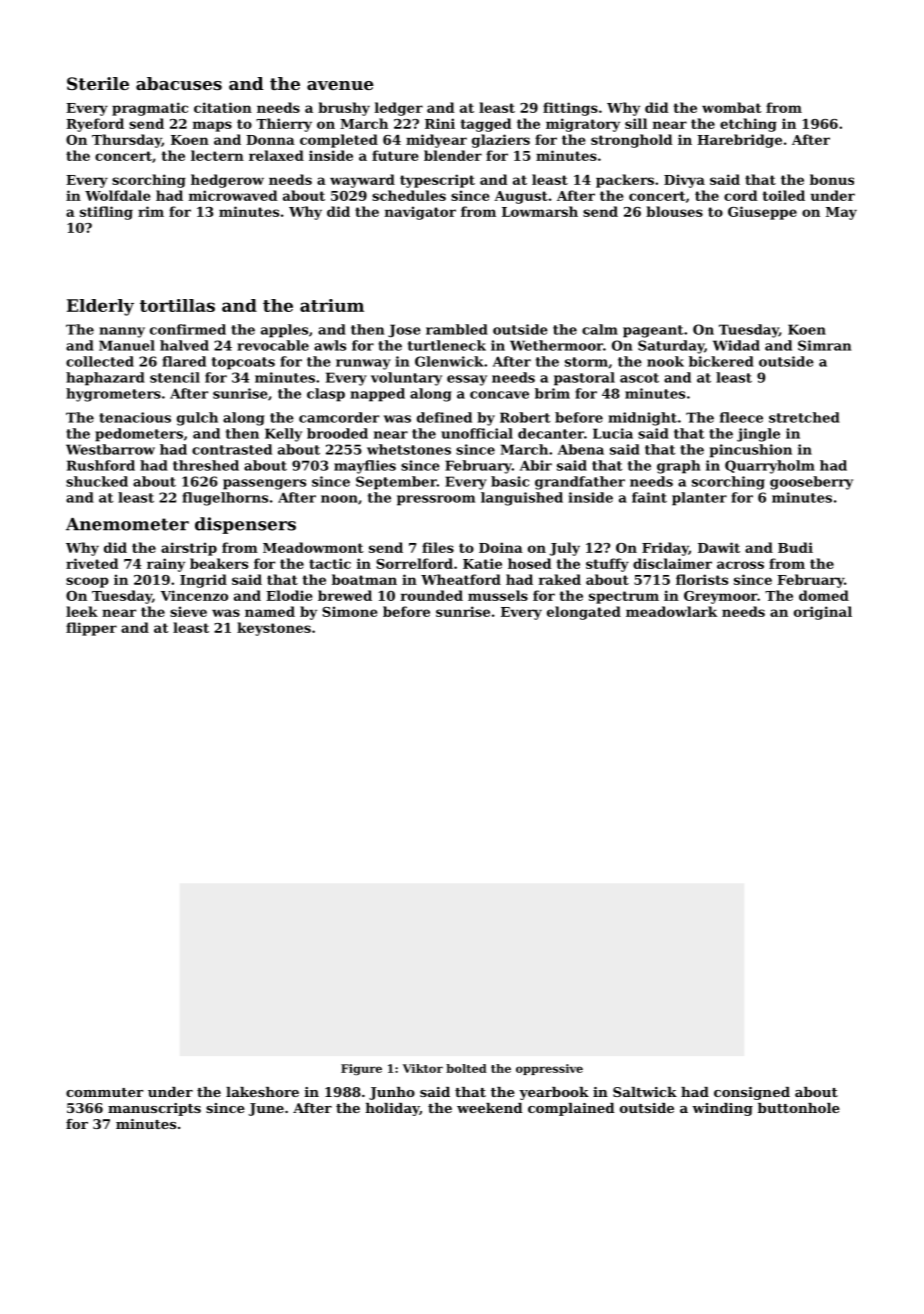 The height and width of the screenshot is (1314, 924). What do you see at coordinates (179, 83) in the screenshot?
I see `abacuses` at bounding box center [179, 83].
